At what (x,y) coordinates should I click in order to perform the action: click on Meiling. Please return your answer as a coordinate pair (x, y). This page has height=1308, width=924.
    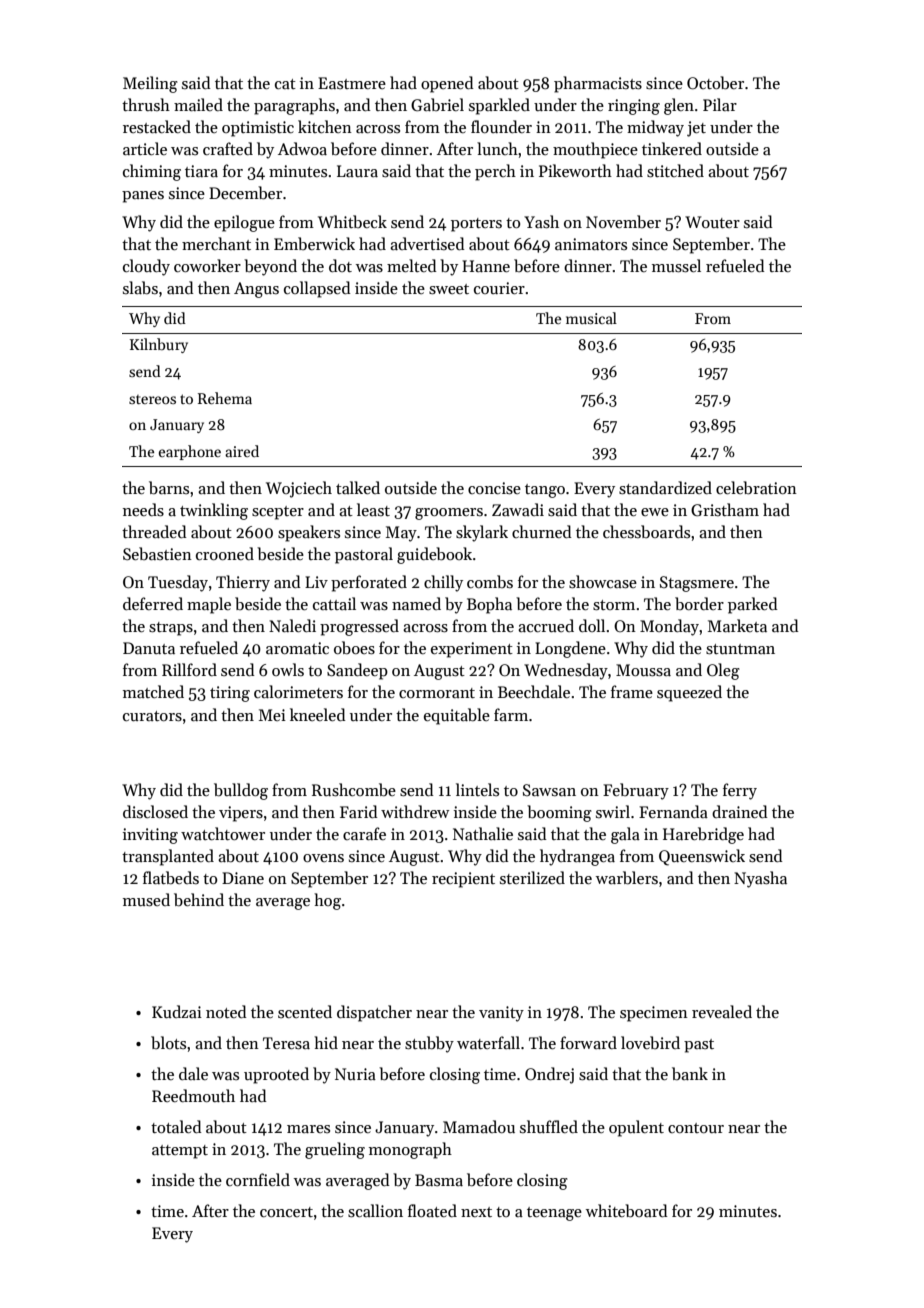
    Looking at the image, I should click on (150, 84).
